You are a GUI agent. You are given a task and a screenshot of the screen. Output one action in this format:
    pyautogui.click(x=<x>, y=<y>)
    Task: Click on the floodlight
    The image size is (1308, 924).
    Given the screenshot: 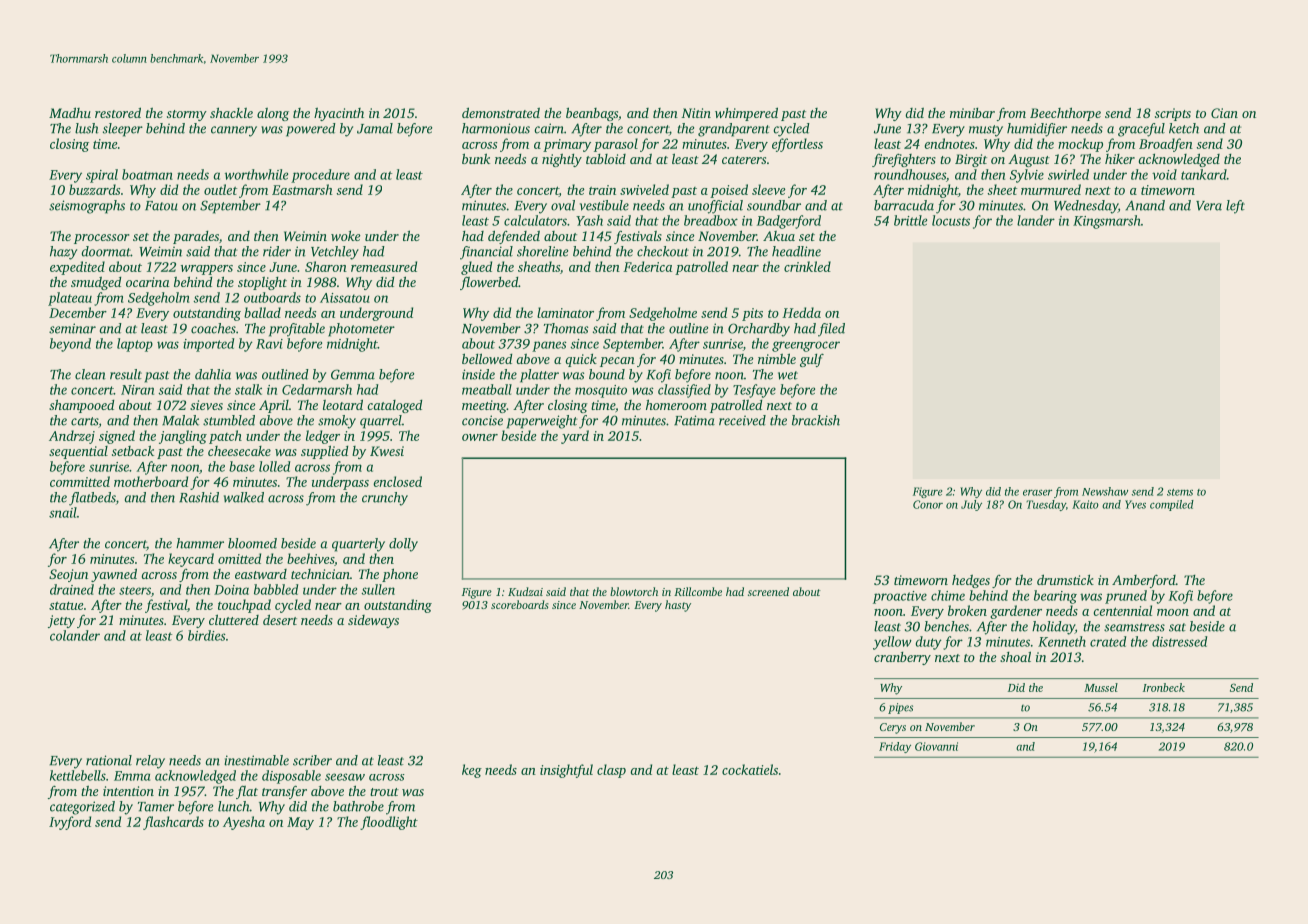 What is the action you would take?
    pyautogui.click(x=389, y=823)
